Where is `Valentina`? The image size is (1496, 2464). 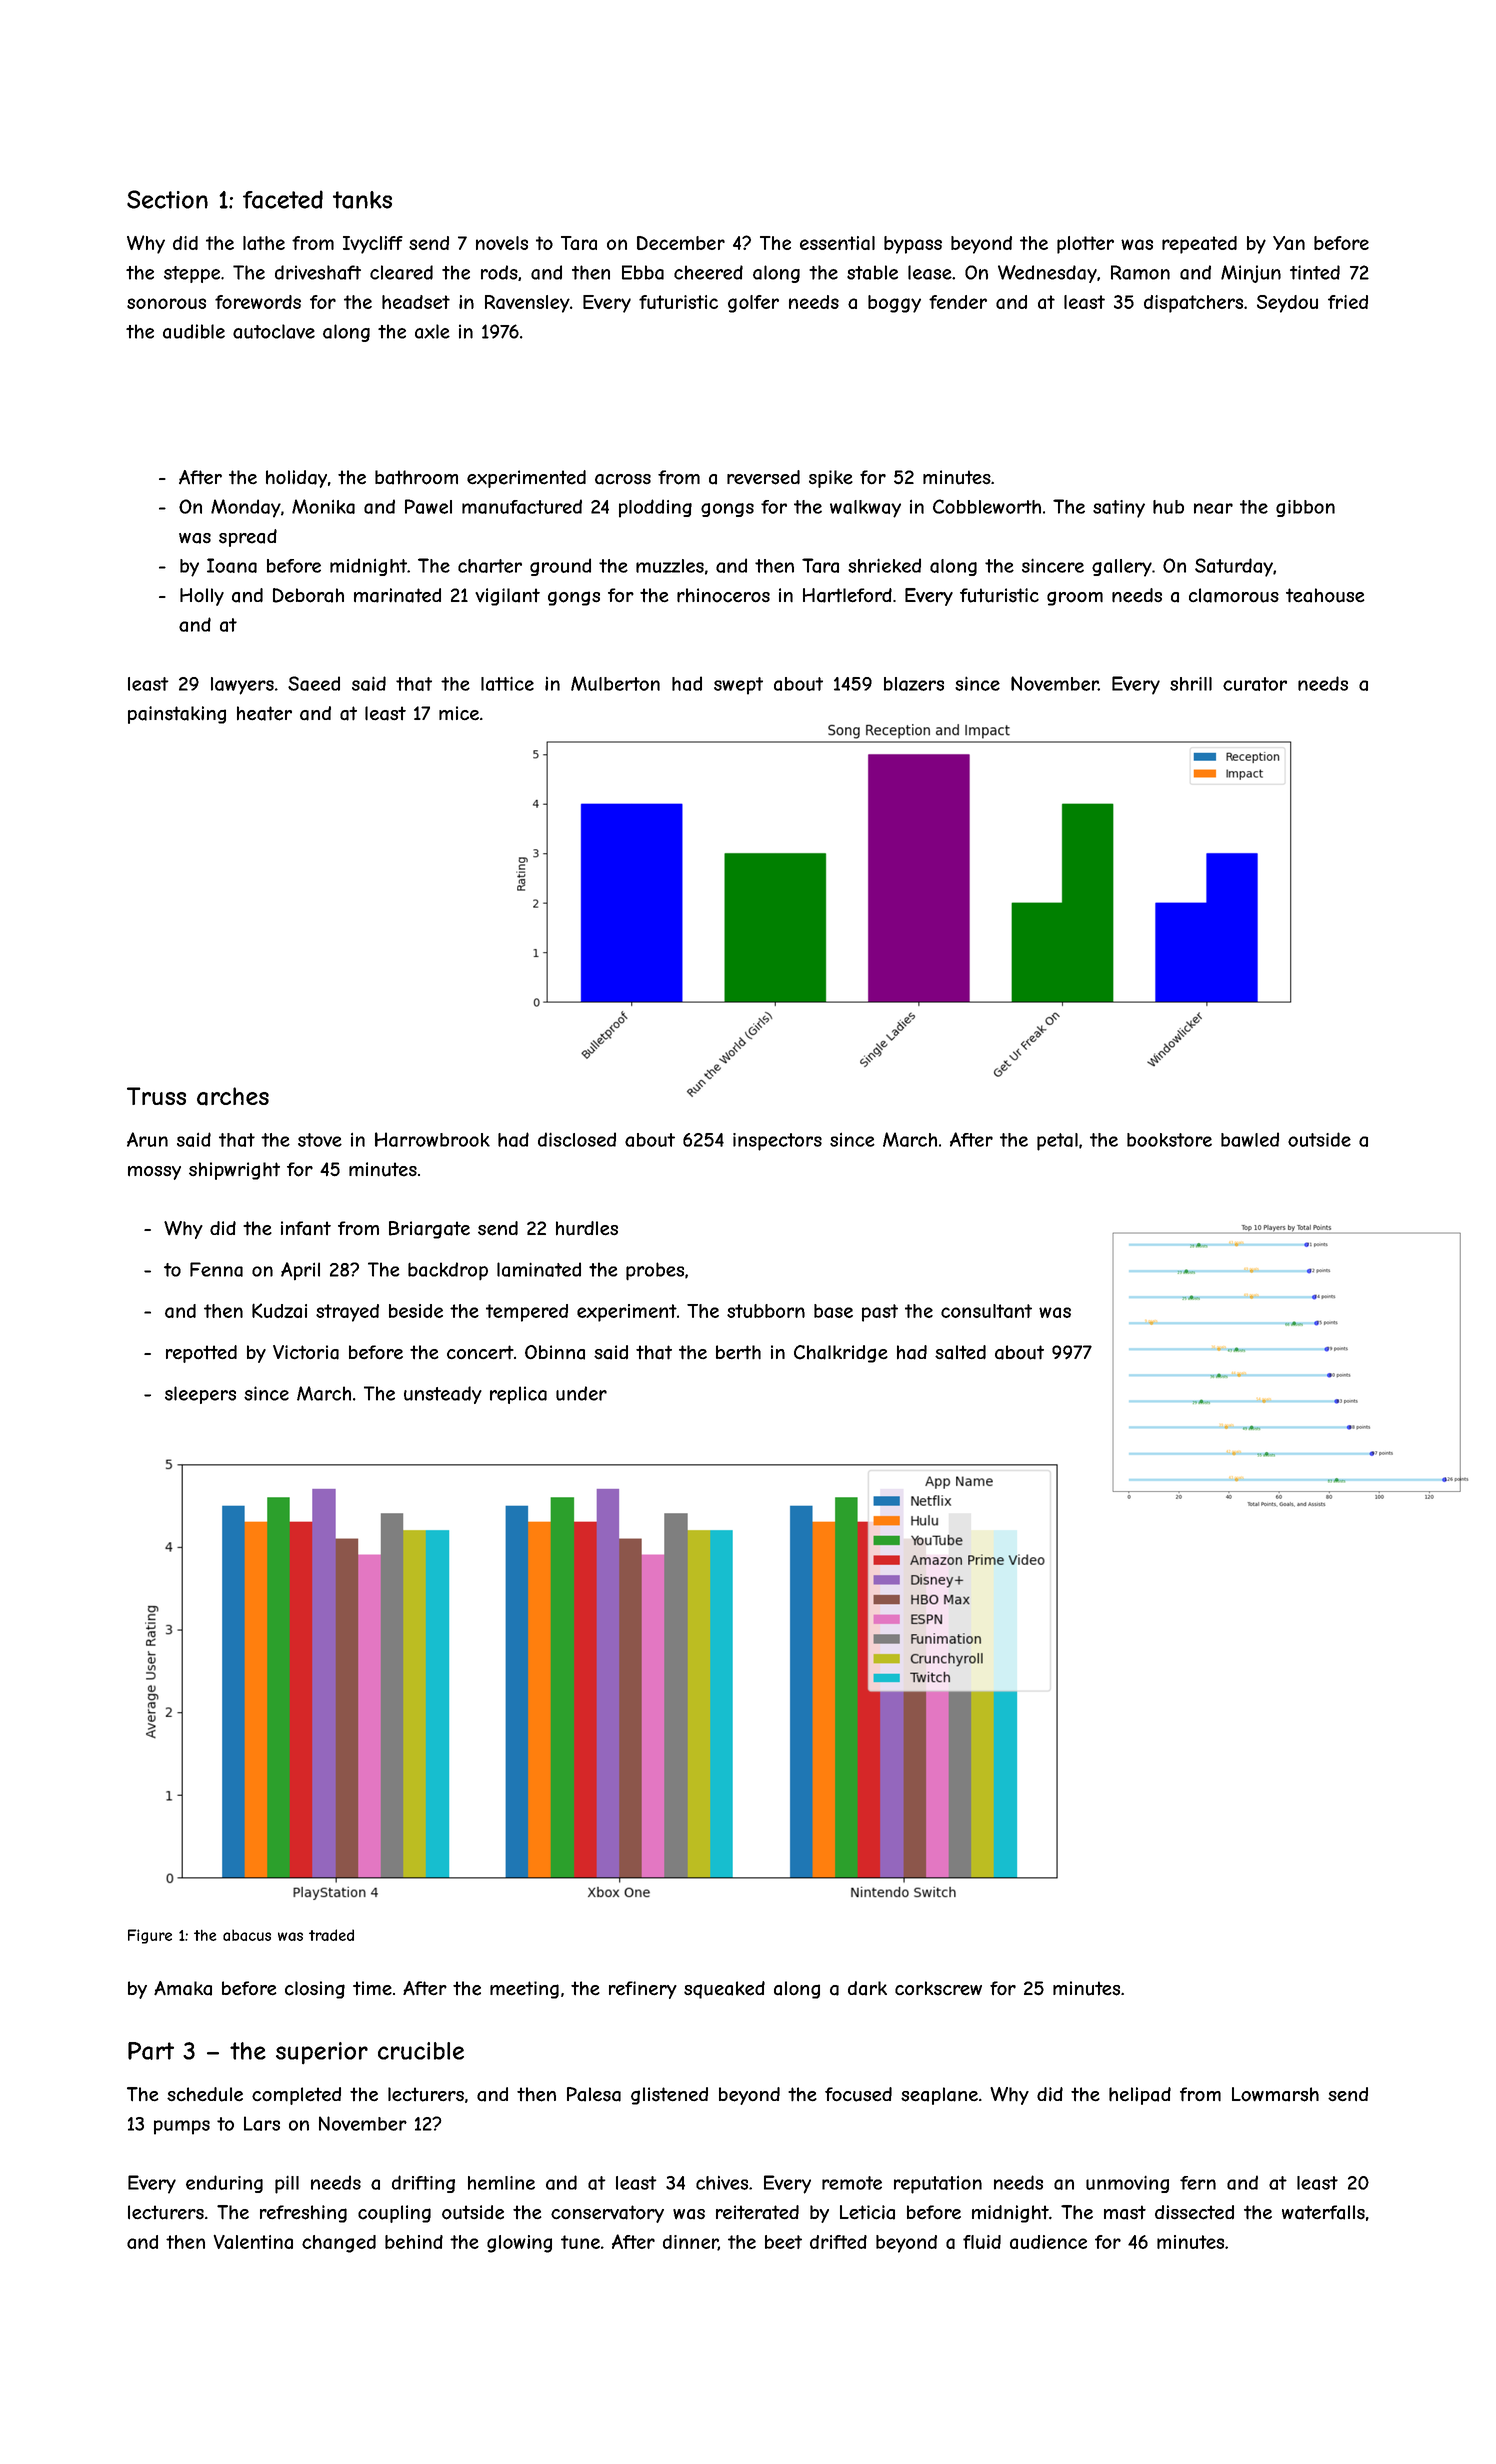 Valentina is located at coordinates (253, 2241).
